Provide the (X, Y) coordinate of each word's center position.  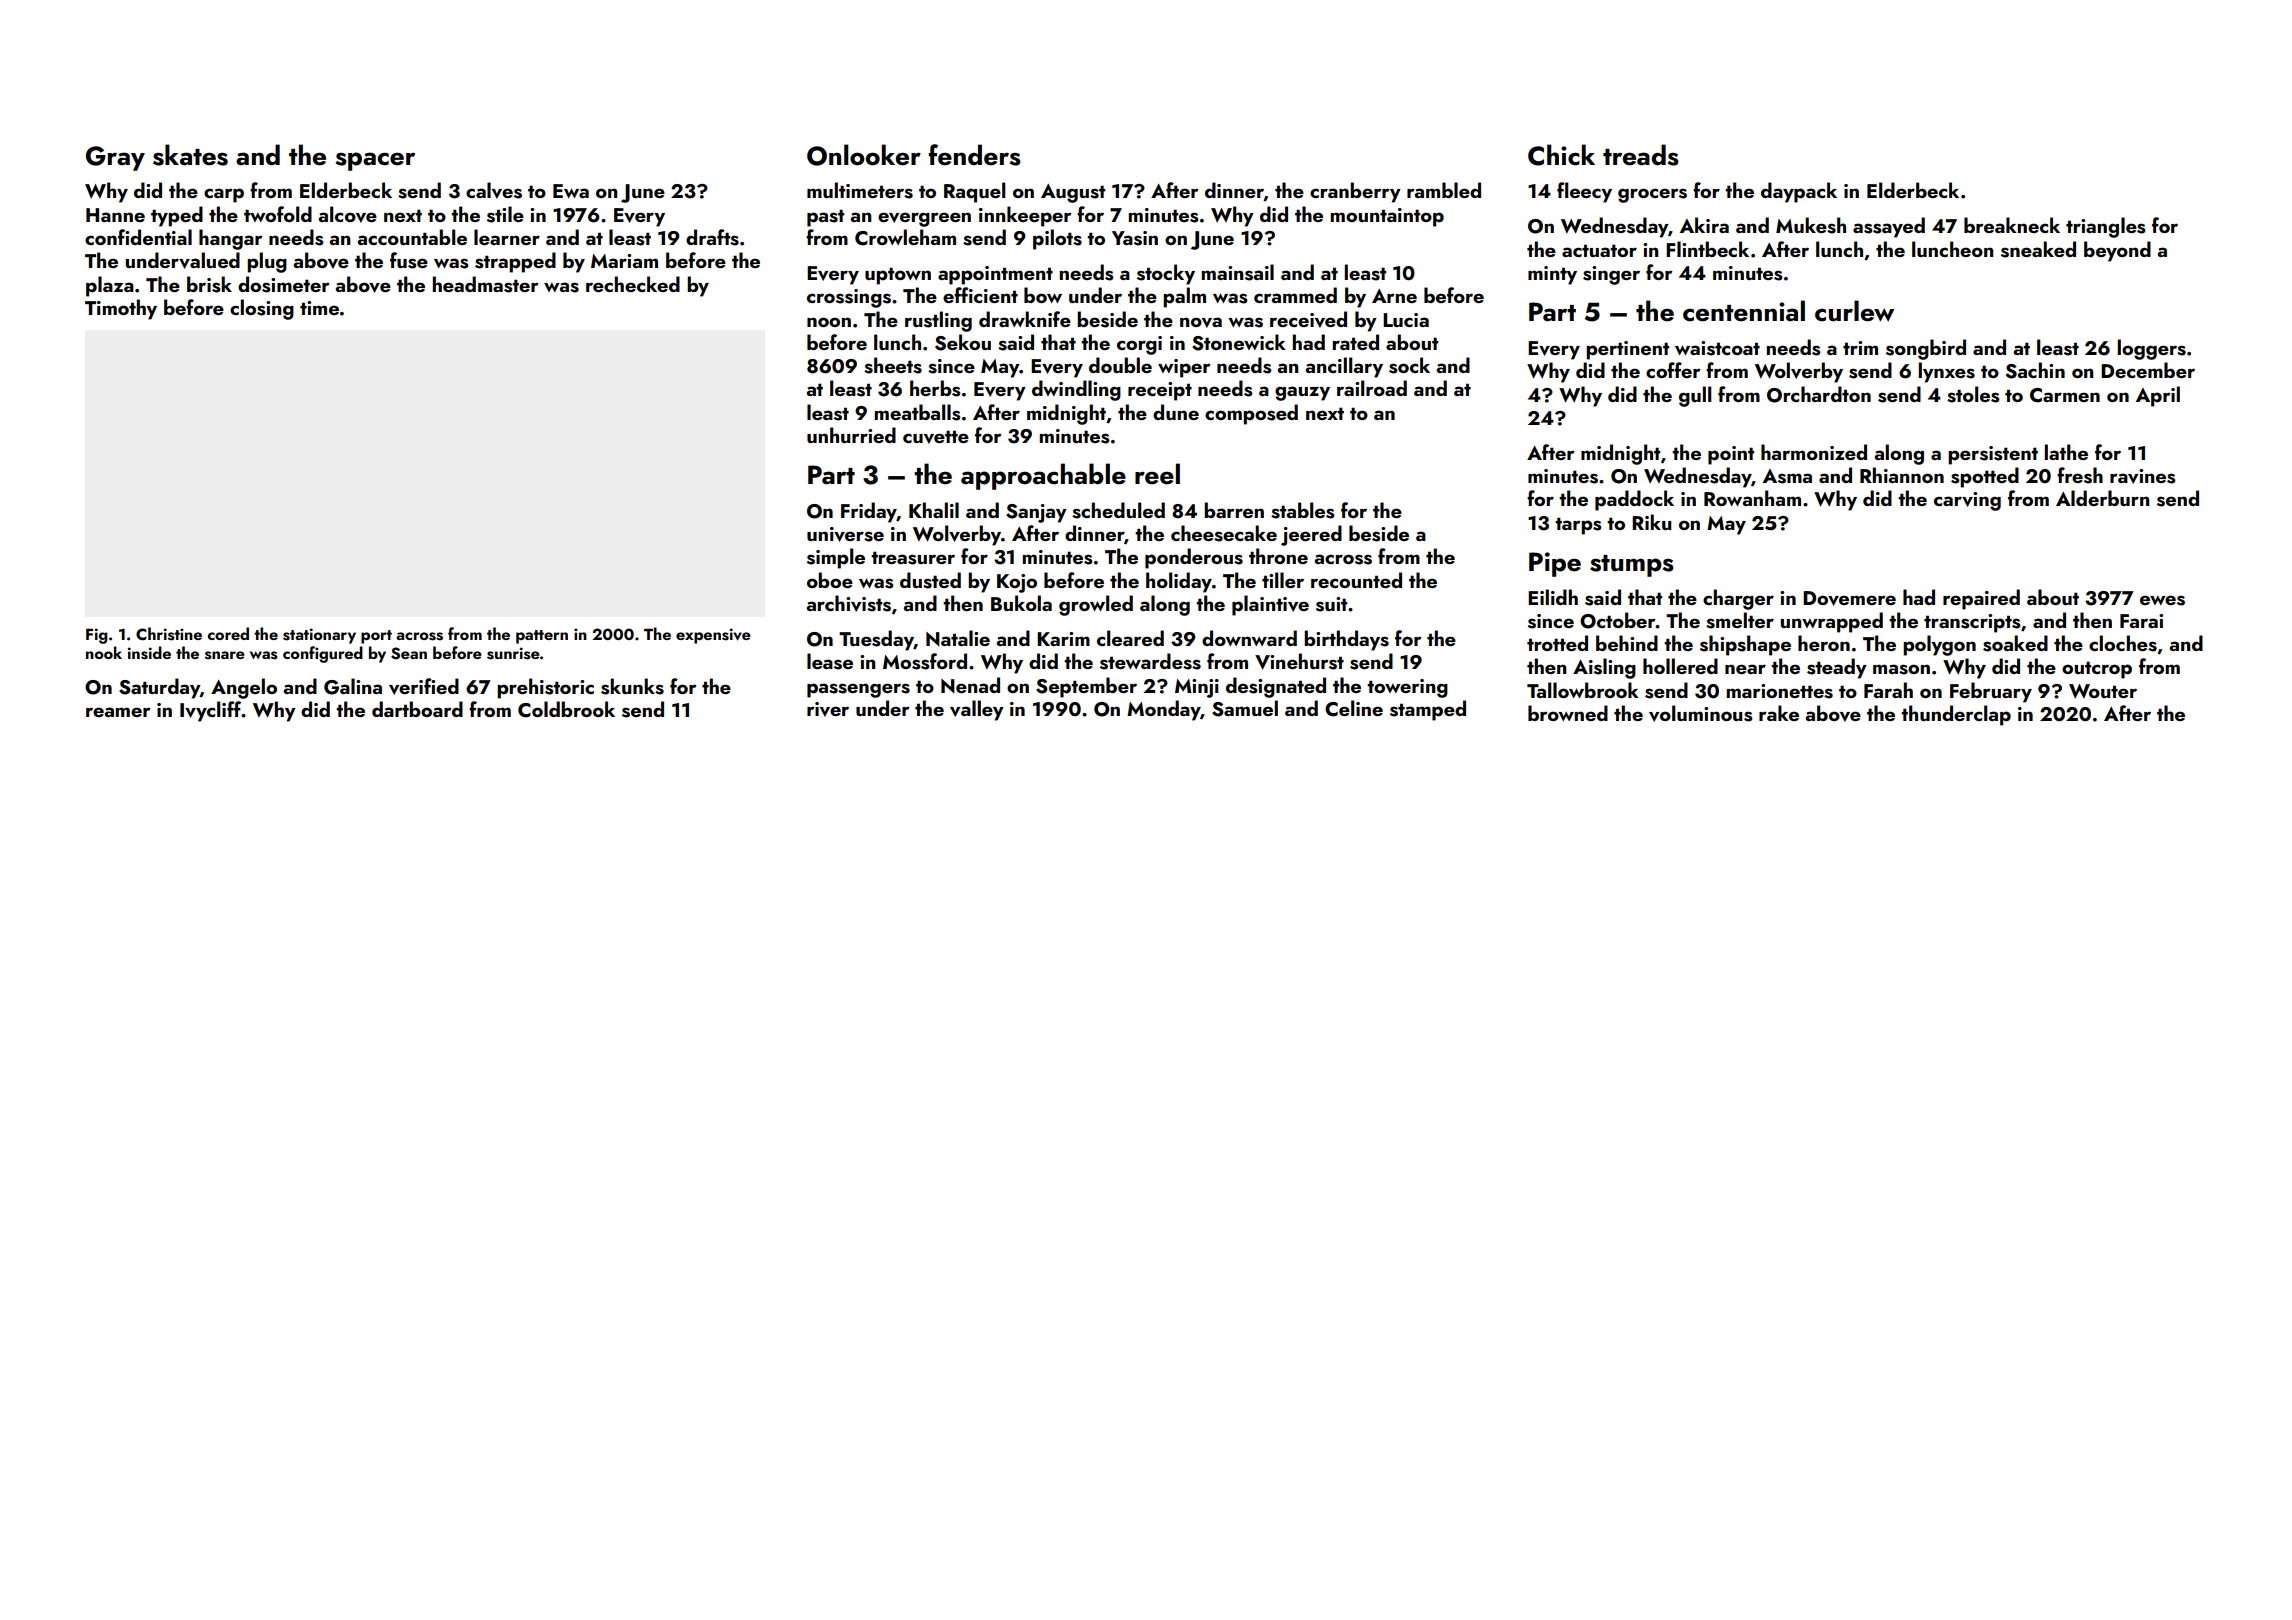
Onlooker (864, 155)
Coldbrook (566, 709)
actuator (1599, 250)
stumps (1632, 566)
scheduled (1118, 510)
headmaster (486, 284)
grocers (1652, 195)
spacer (375, 161)
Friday (869, 512)
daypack (1799, 192)
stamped (1428, 710)
